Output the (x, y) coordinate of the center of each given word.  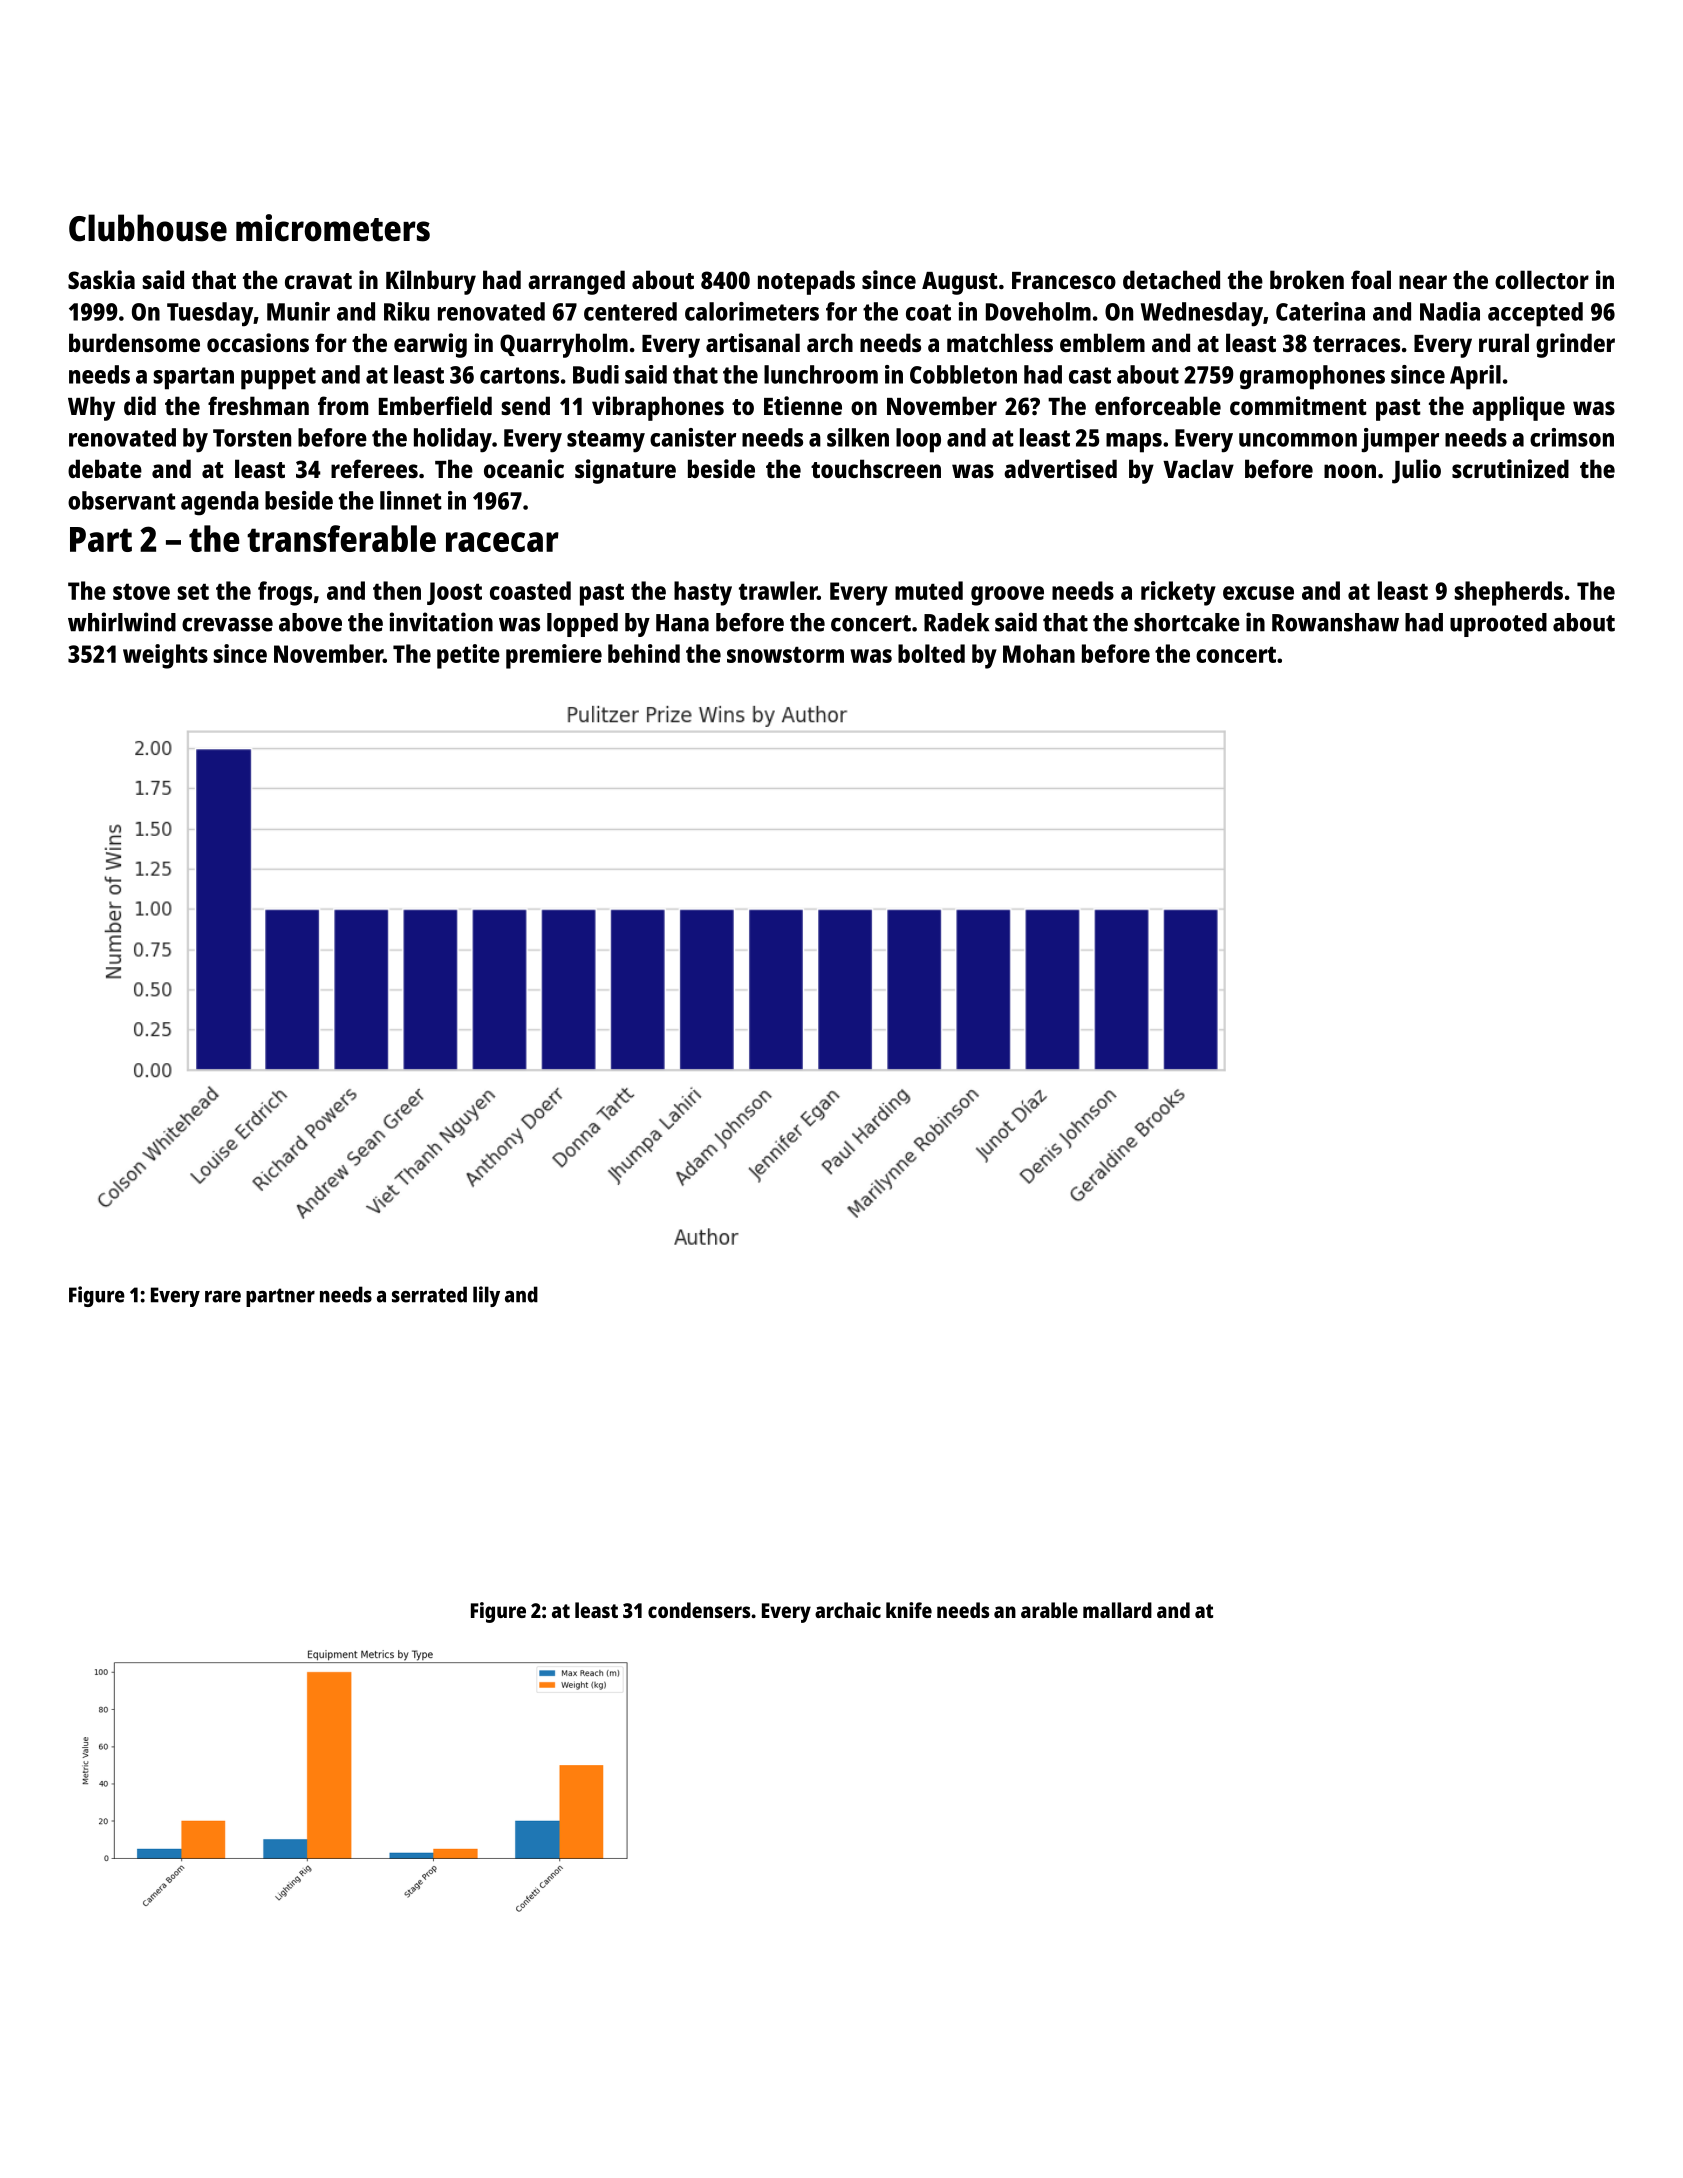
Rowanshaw (1335, 622)
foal (1371, 279)
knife (909, 1610)
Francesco (1064, 280)
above (310, 622)
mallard (1117, 1610)
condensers (699, 1610)
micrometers (333, 228)
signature (625, 471)
